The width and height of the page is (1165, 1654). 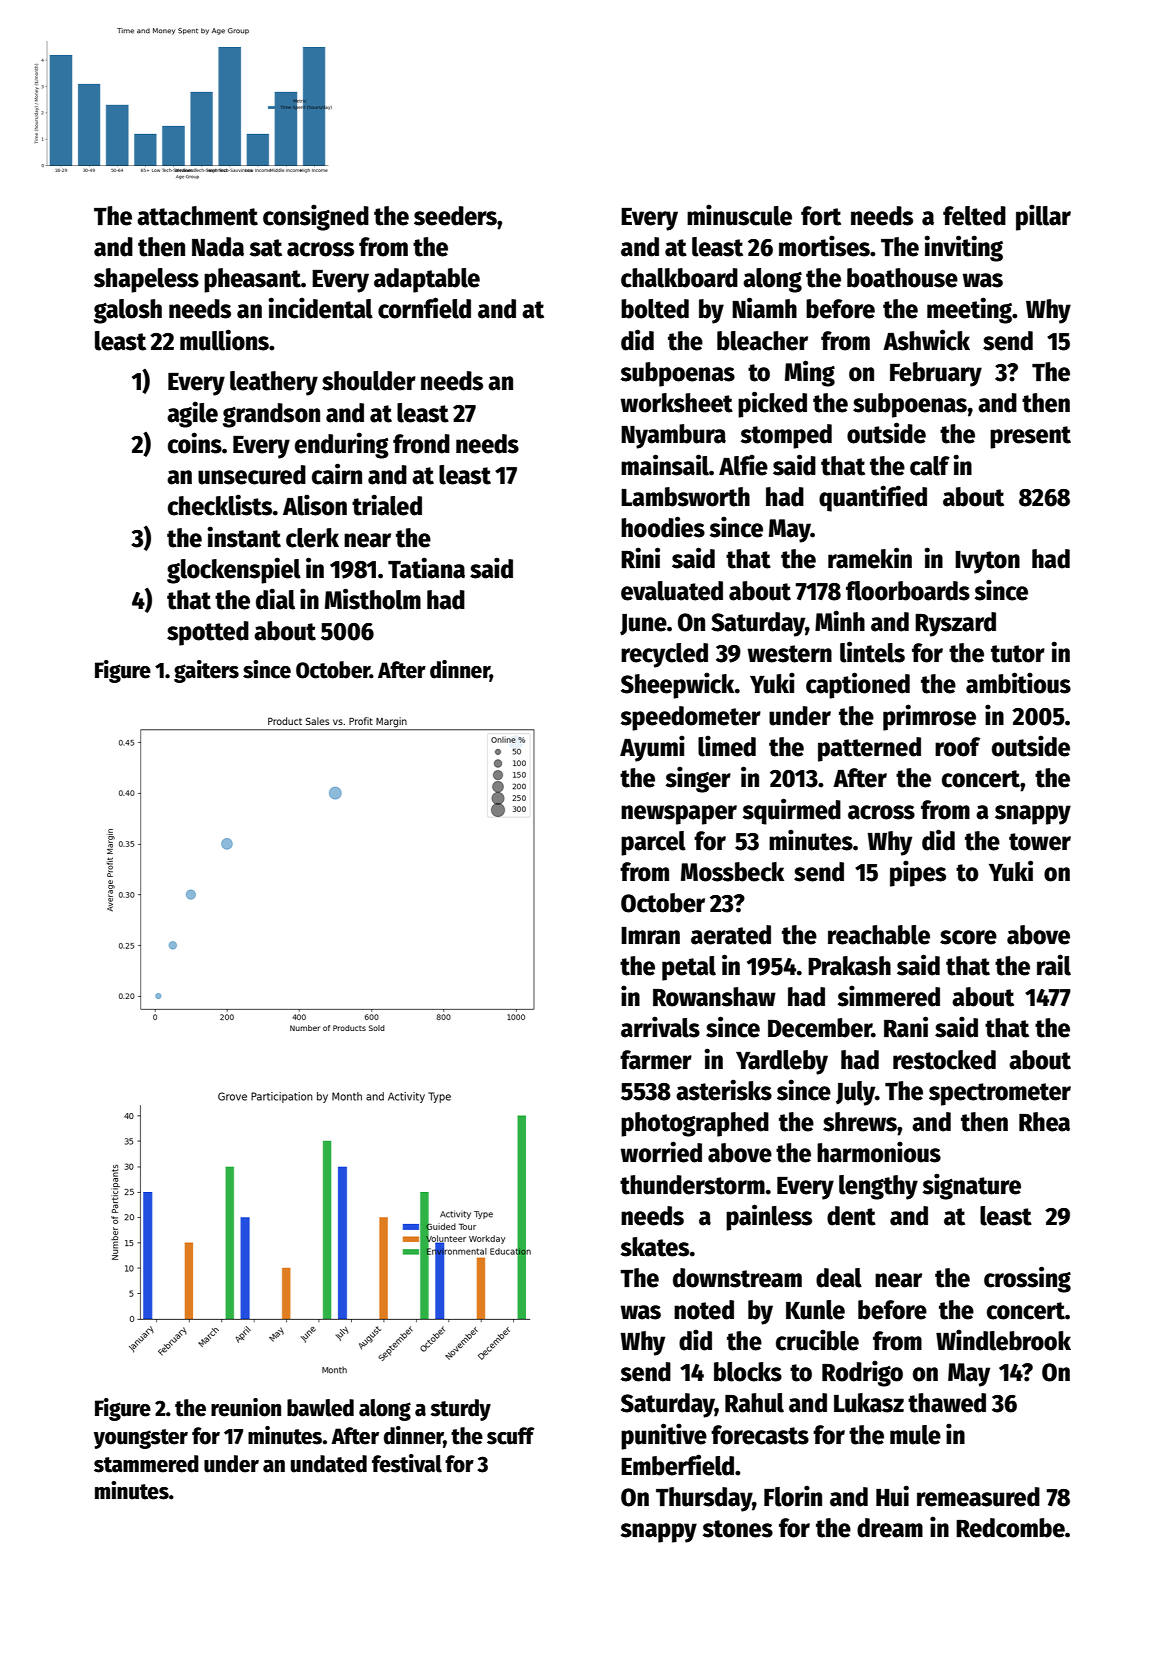 I want to click on adaptable, so click(x=427, y=280).
